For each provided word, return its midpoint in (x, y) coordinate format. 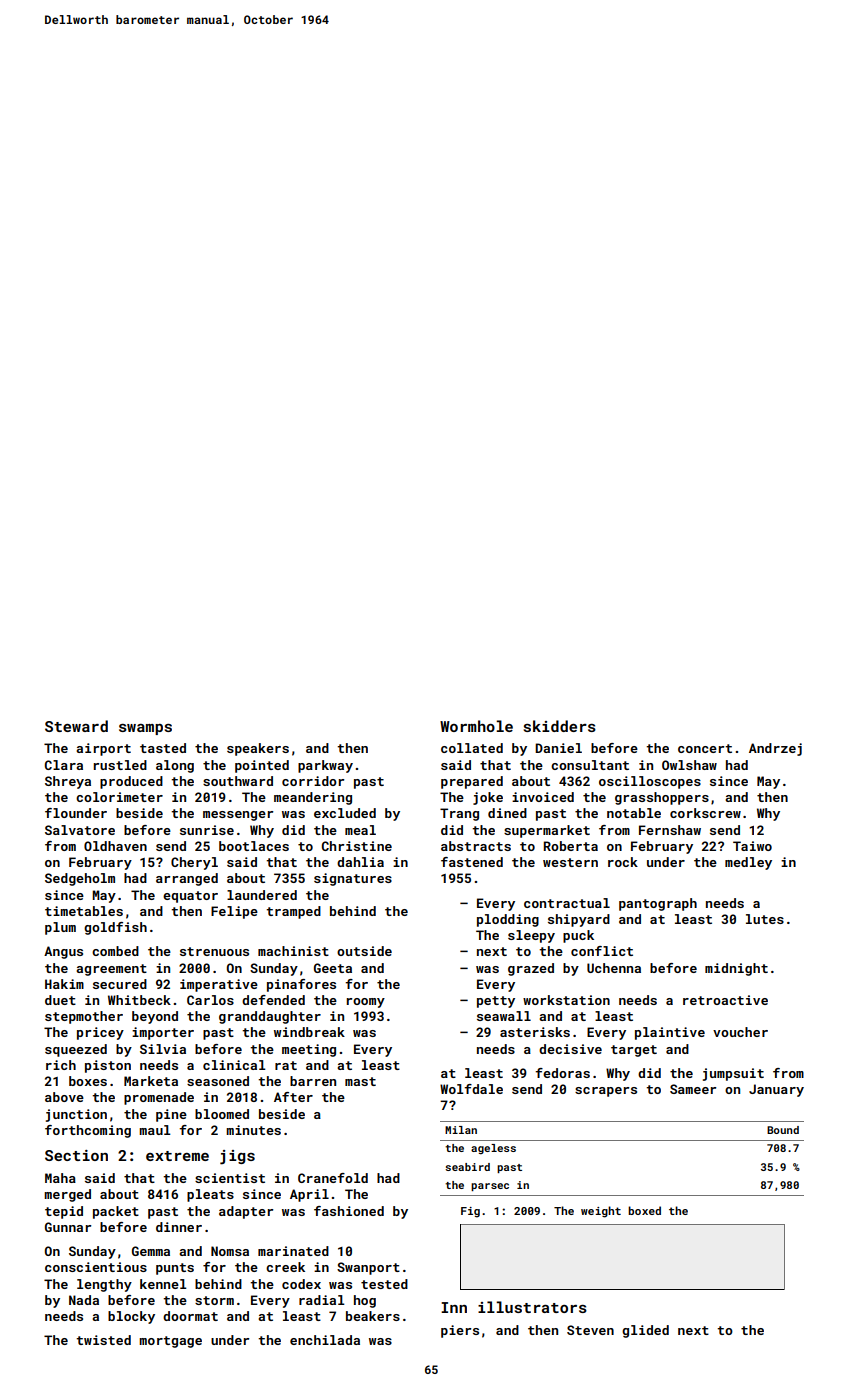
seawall (504, 1016)
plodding (508, 920)
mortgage (170, 1342)
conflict (602, 951)
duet (60, 1000)
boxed (644, 1210)
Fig (470, 1212)
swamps (145, 729)
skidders (560, 726)
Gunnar (68, 1227)
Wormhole (476, 726)
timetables (84, 911)
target (634, 1051)
